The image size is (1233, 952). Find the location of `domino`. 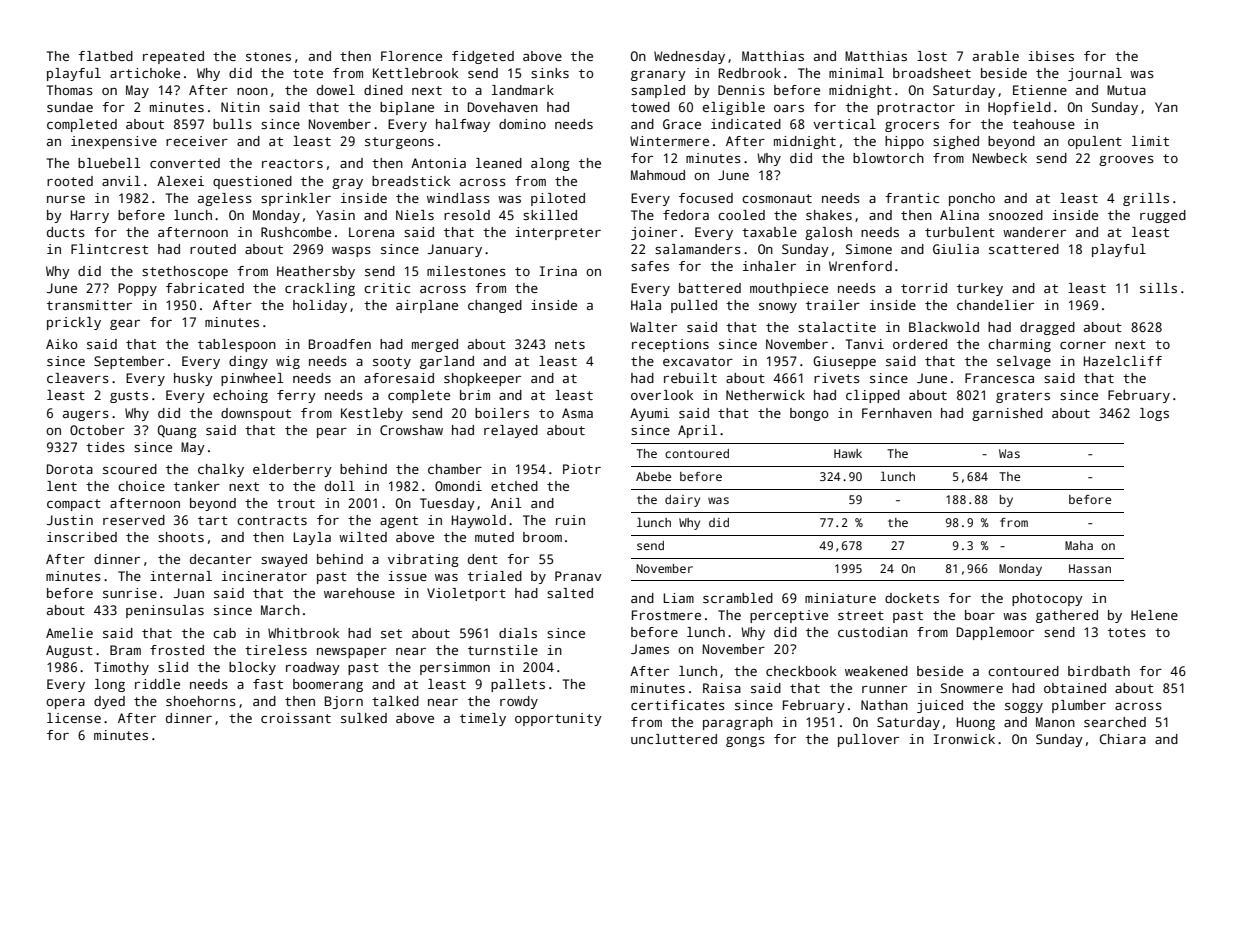

domino is located at coordinates (522, 124).
